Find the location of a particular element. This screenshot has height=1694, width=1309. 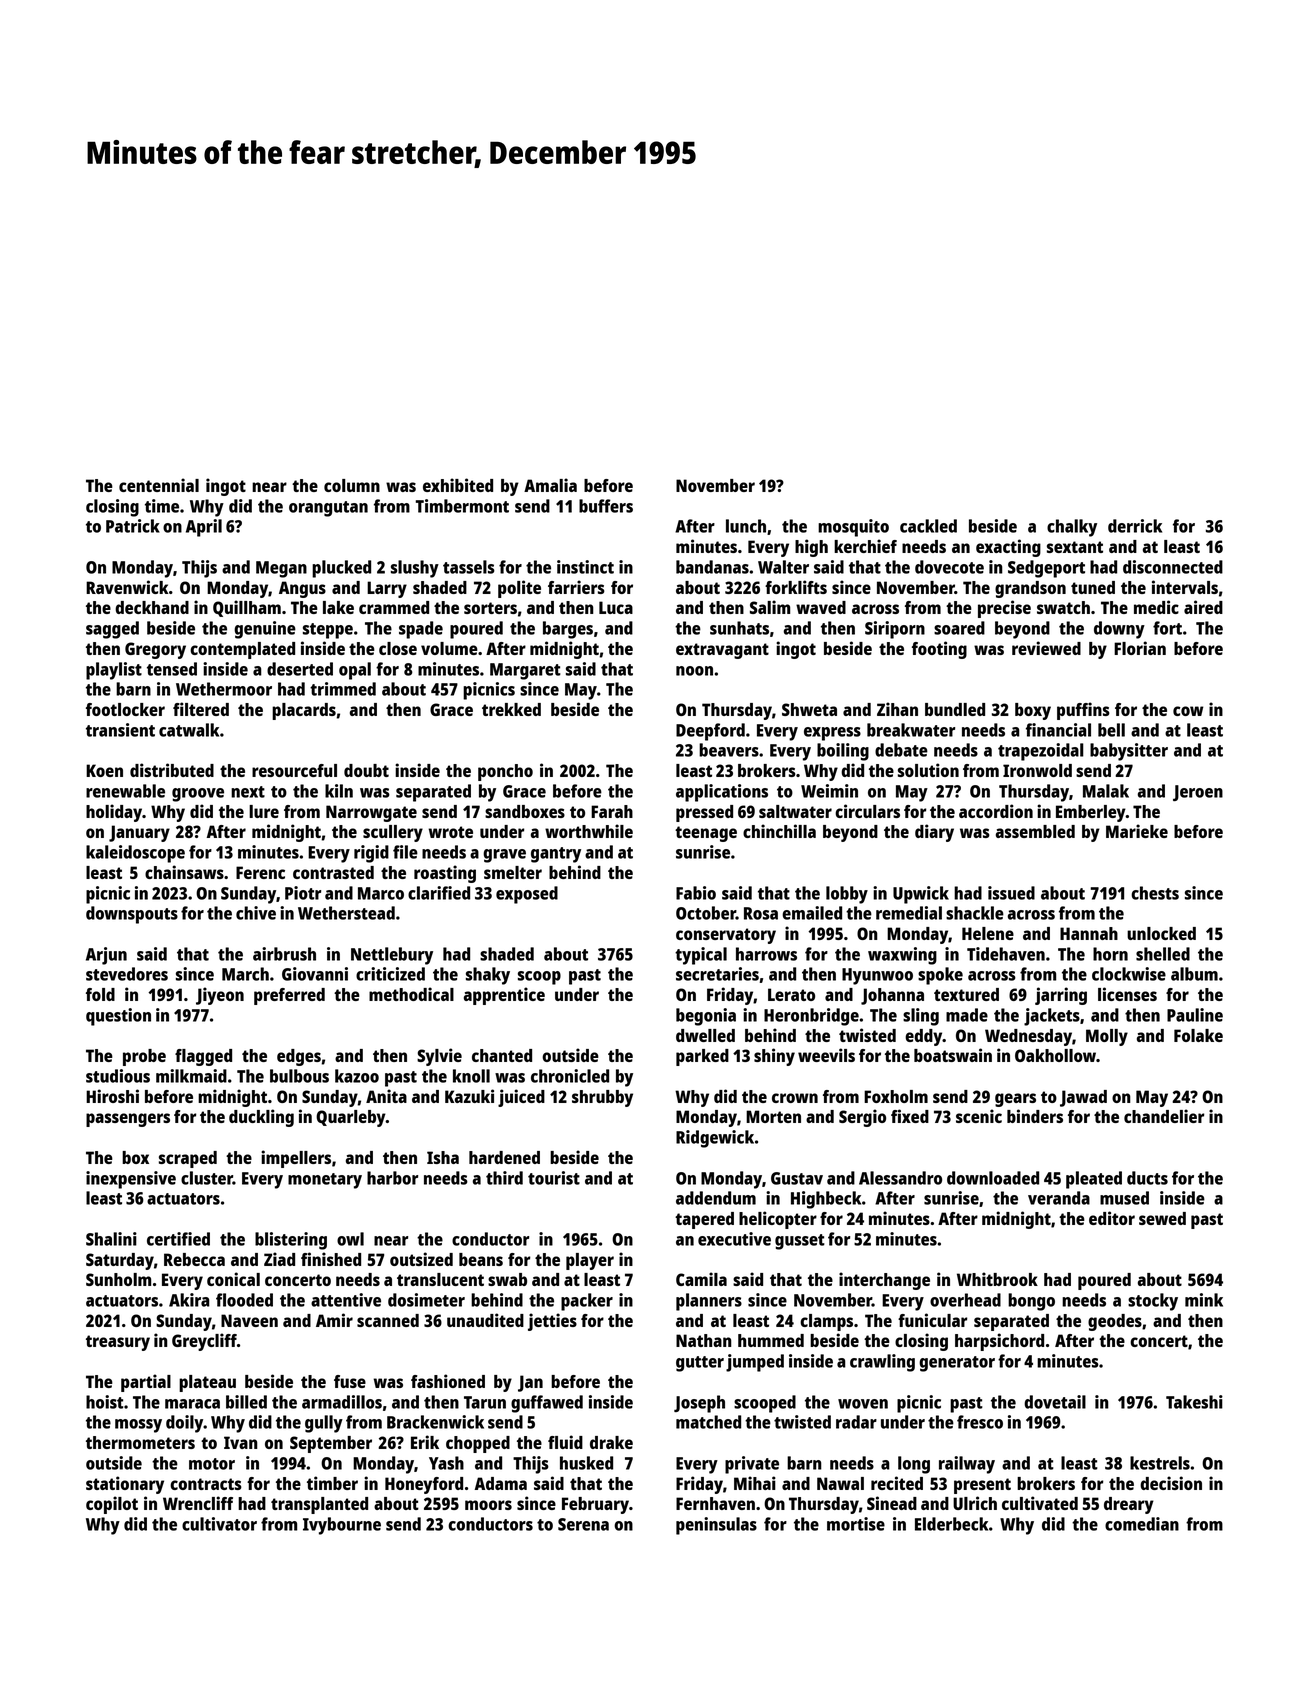

jarring is located at coordinates (1061, 996).
